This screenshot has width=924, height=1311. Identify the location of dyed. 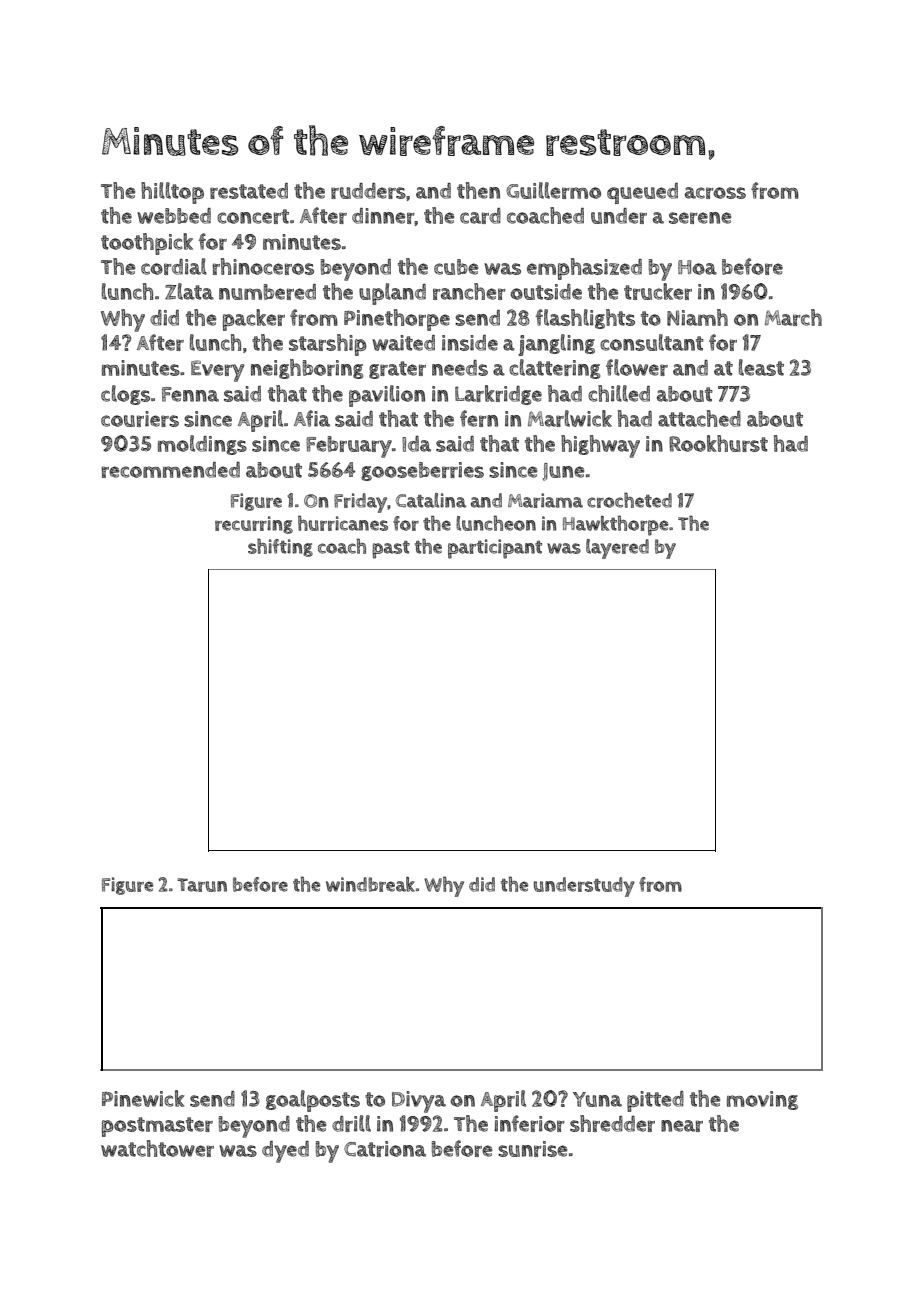
(285, 1152).
